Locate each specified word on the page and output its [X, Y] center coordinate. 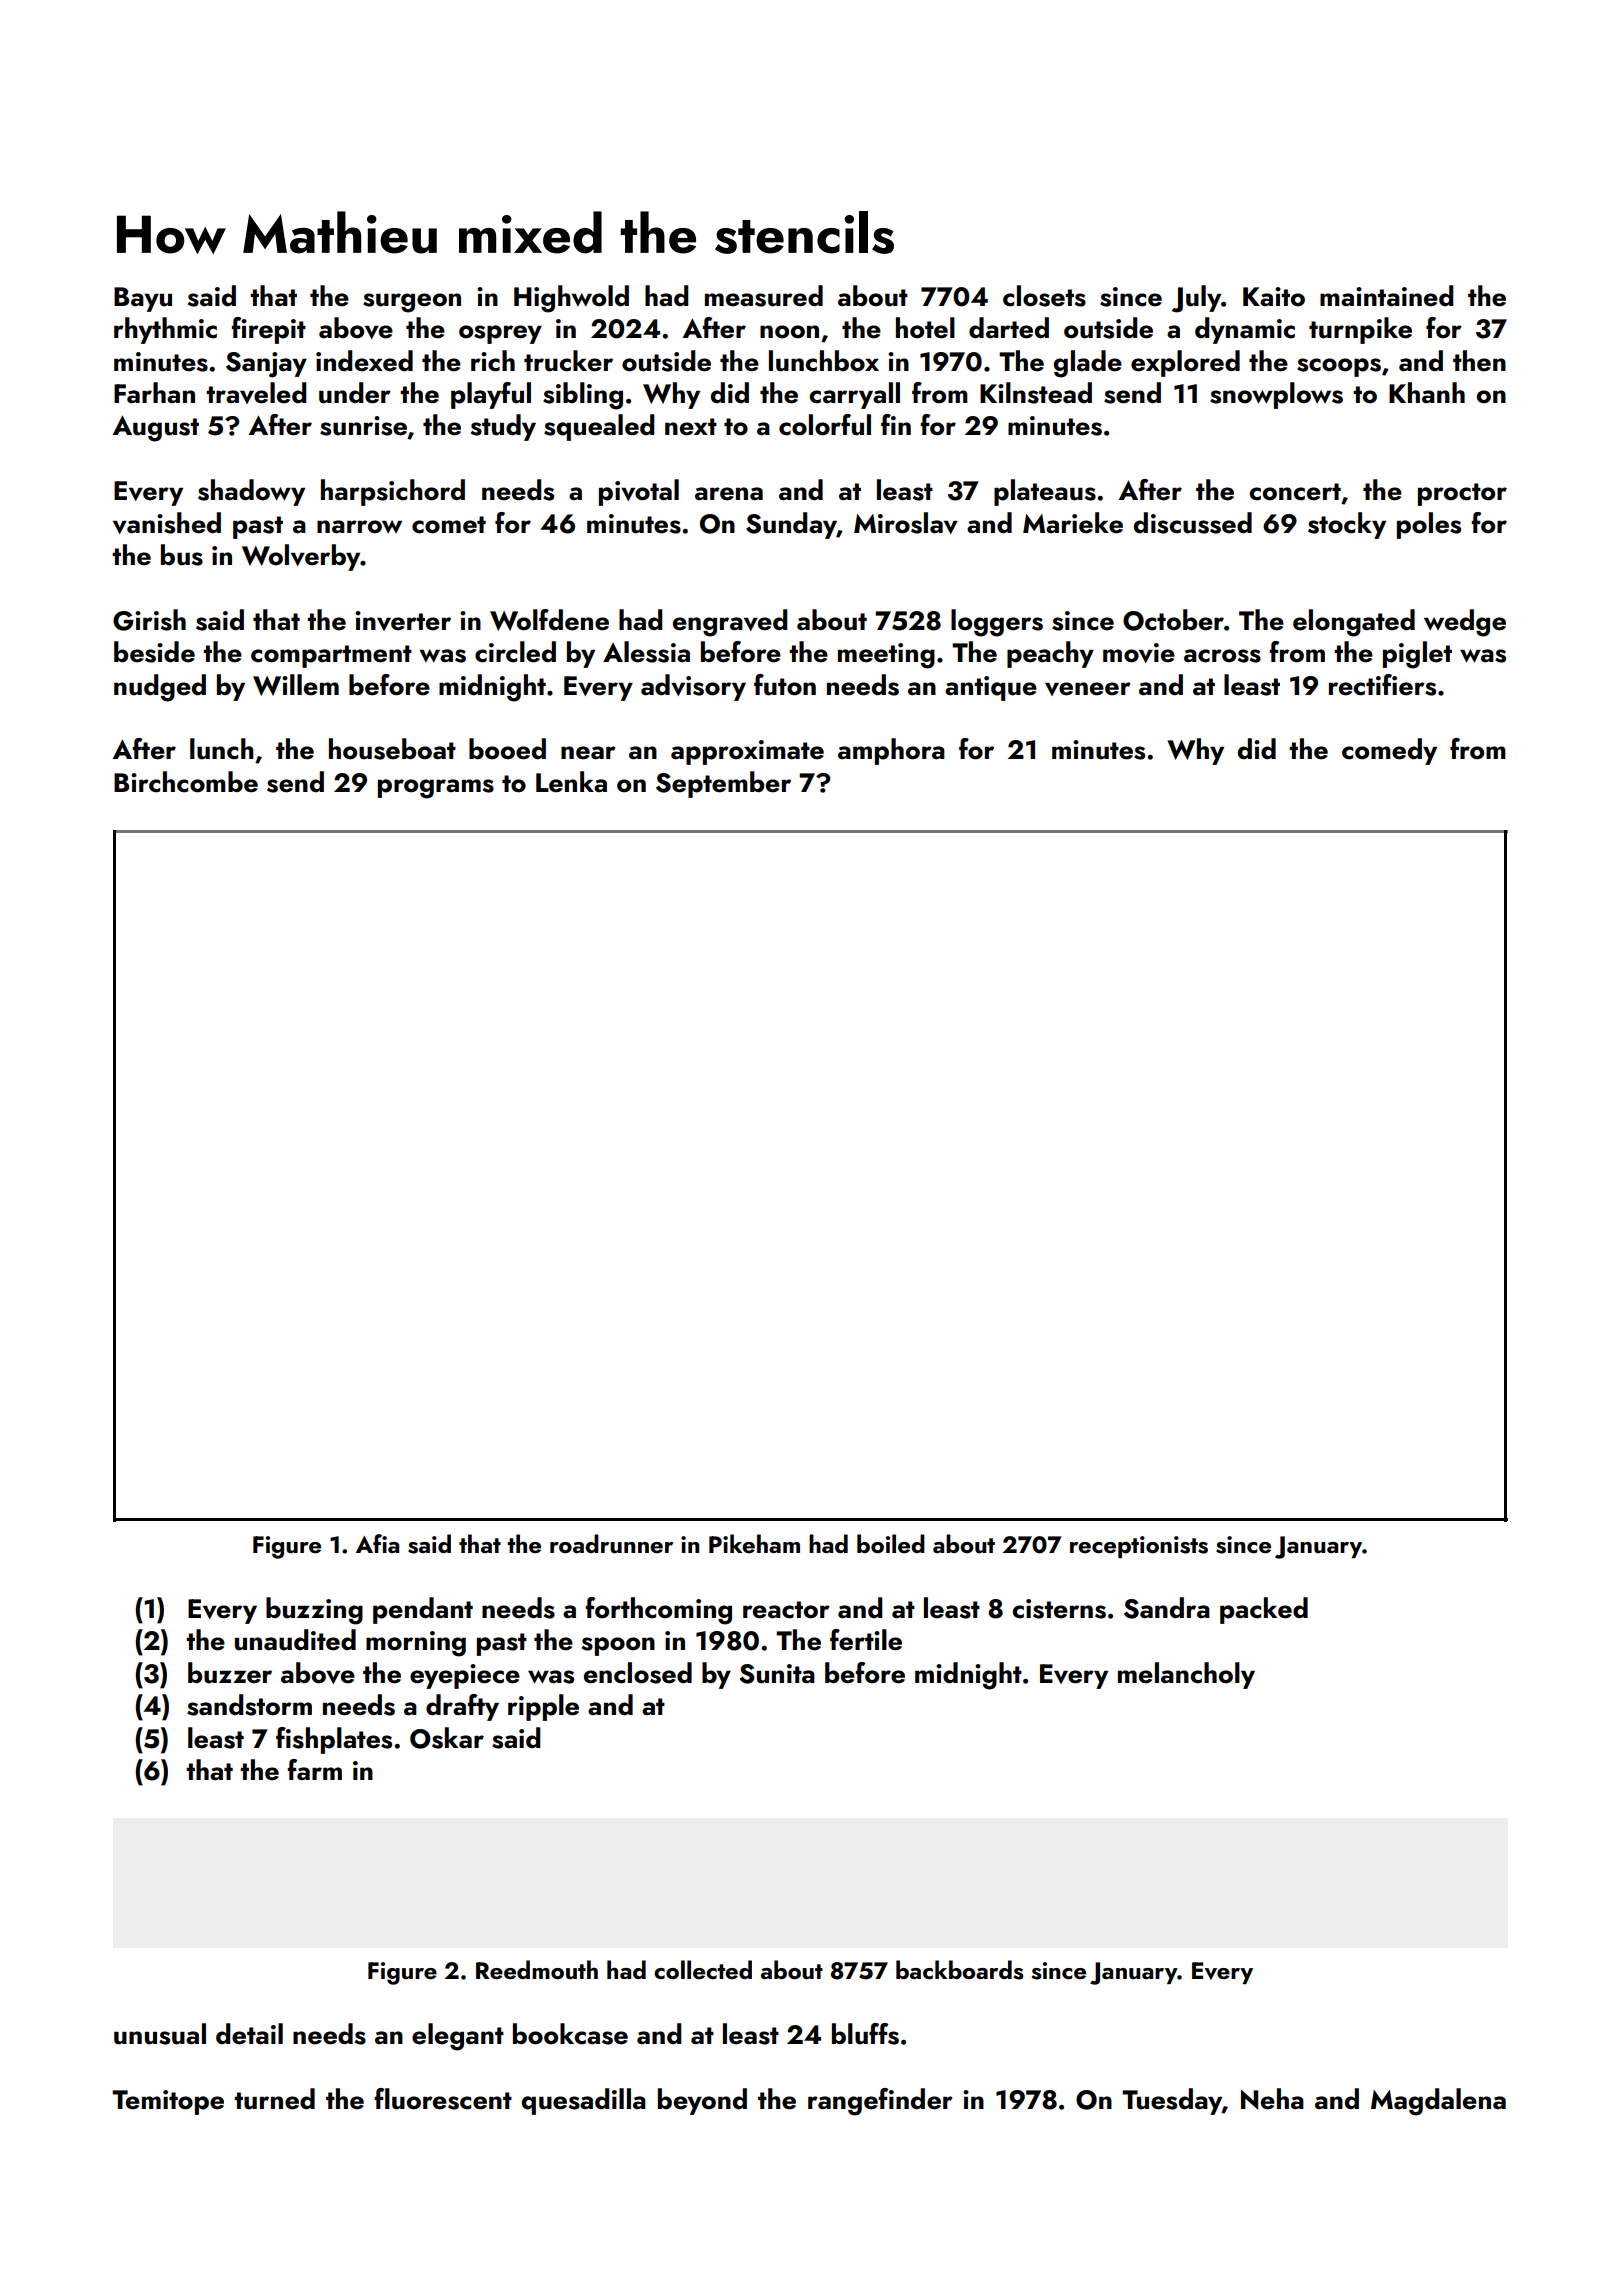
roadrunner [611, 1544]
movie [1139, 653]
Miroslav [906, 523]
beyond [702, 2101]
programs [436, 789]
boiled [891, 1543]
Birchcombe [186, 782]
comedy [1389, 751]
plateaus [1045, 492]
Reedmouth [537, 1970]
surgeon [412, 303]
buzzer [230, 1673]
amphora [891, 751]
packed [1264, 1610]
